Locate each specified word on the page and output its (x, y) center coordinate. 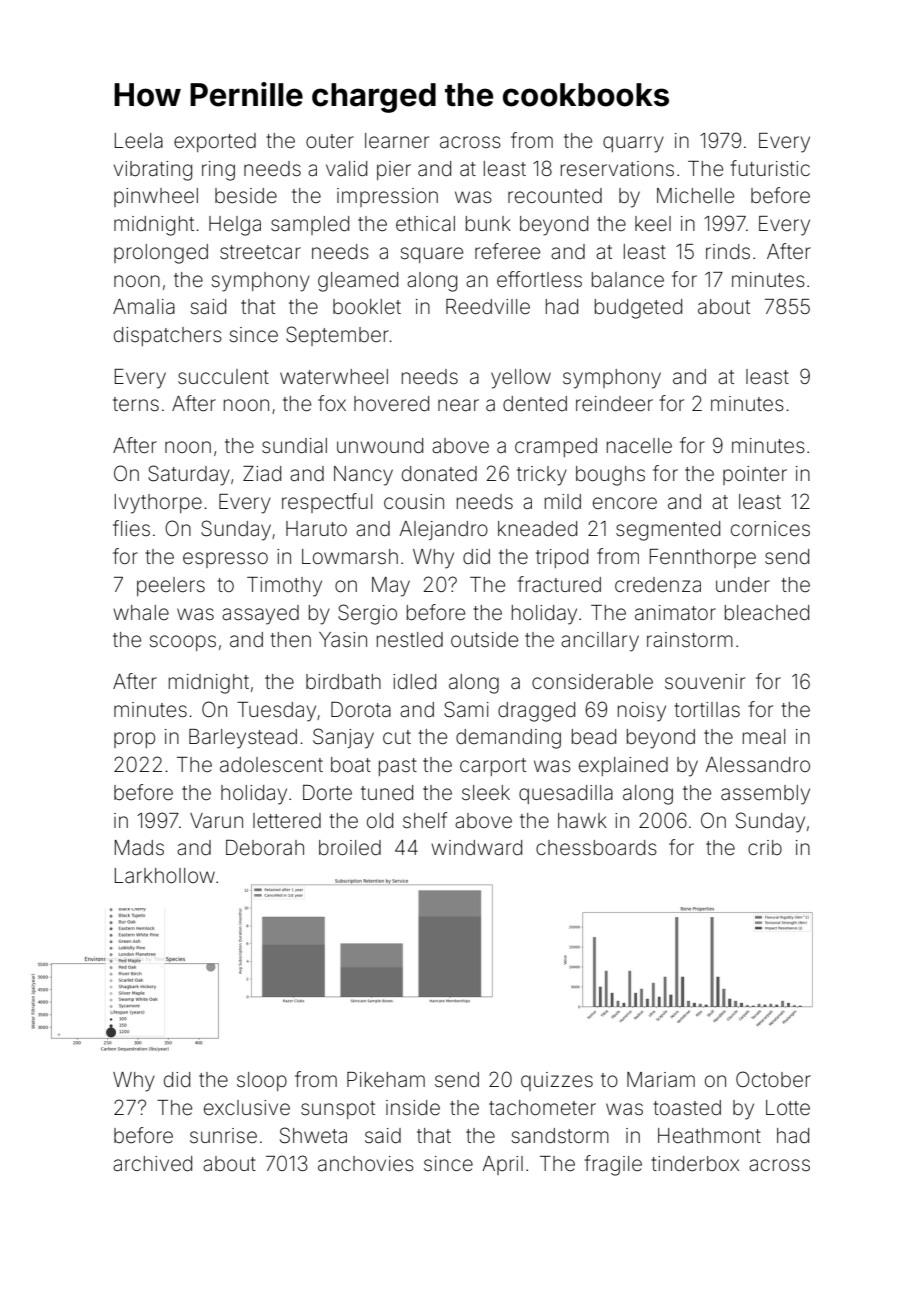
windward (476, 847)
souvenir (705, 681)
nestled (410, 639)
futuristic (770, 168)
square (432, 255)
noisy (642, 712)
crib (765, 847)
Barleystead (243, 739)
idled (414, 681)
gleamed (358, 282)
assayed (260, 615)
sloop (262, 1081)
